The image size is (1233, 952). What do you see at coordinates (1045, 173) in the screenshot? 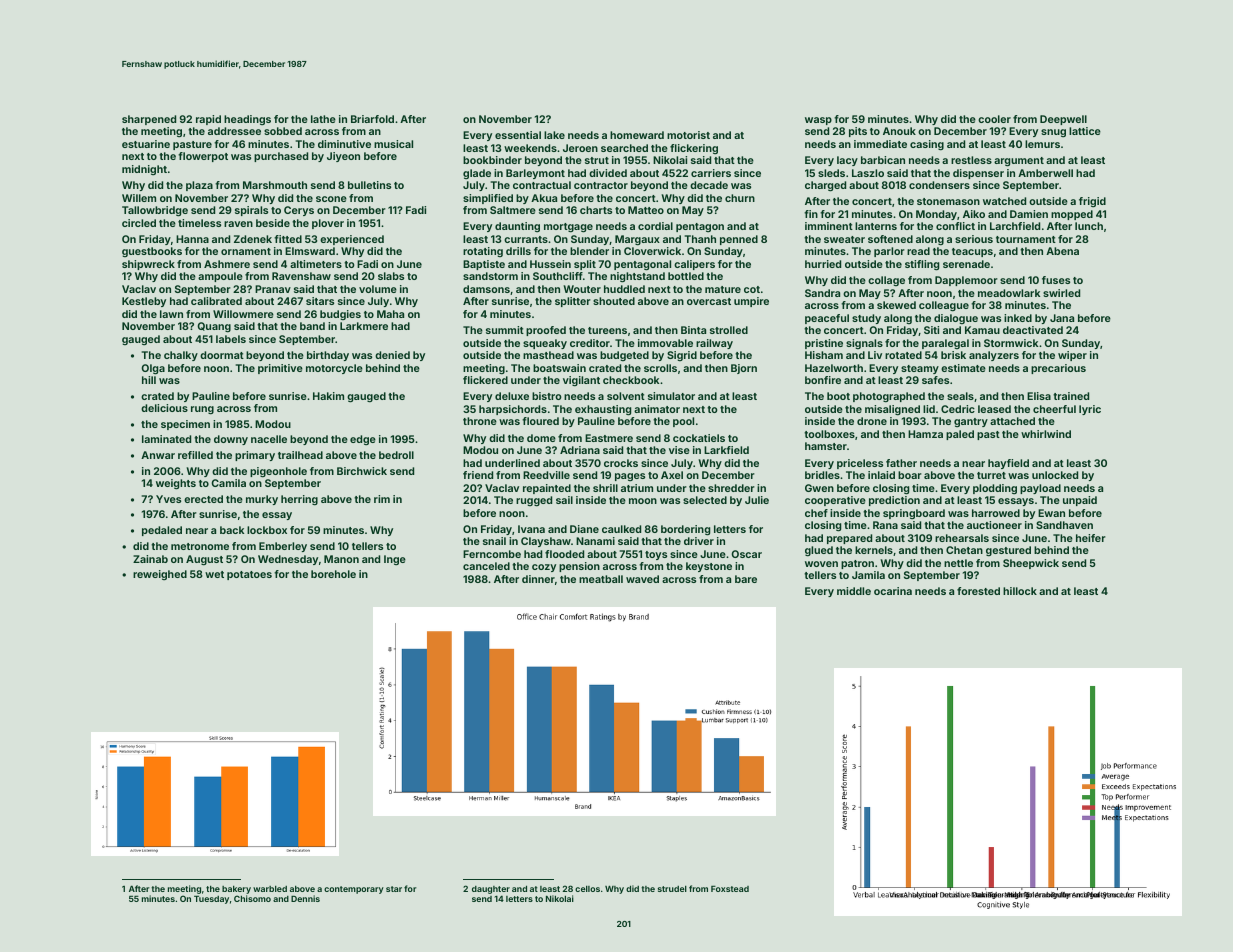
I see `Amberwell` at bounding box center [1045, 173].
